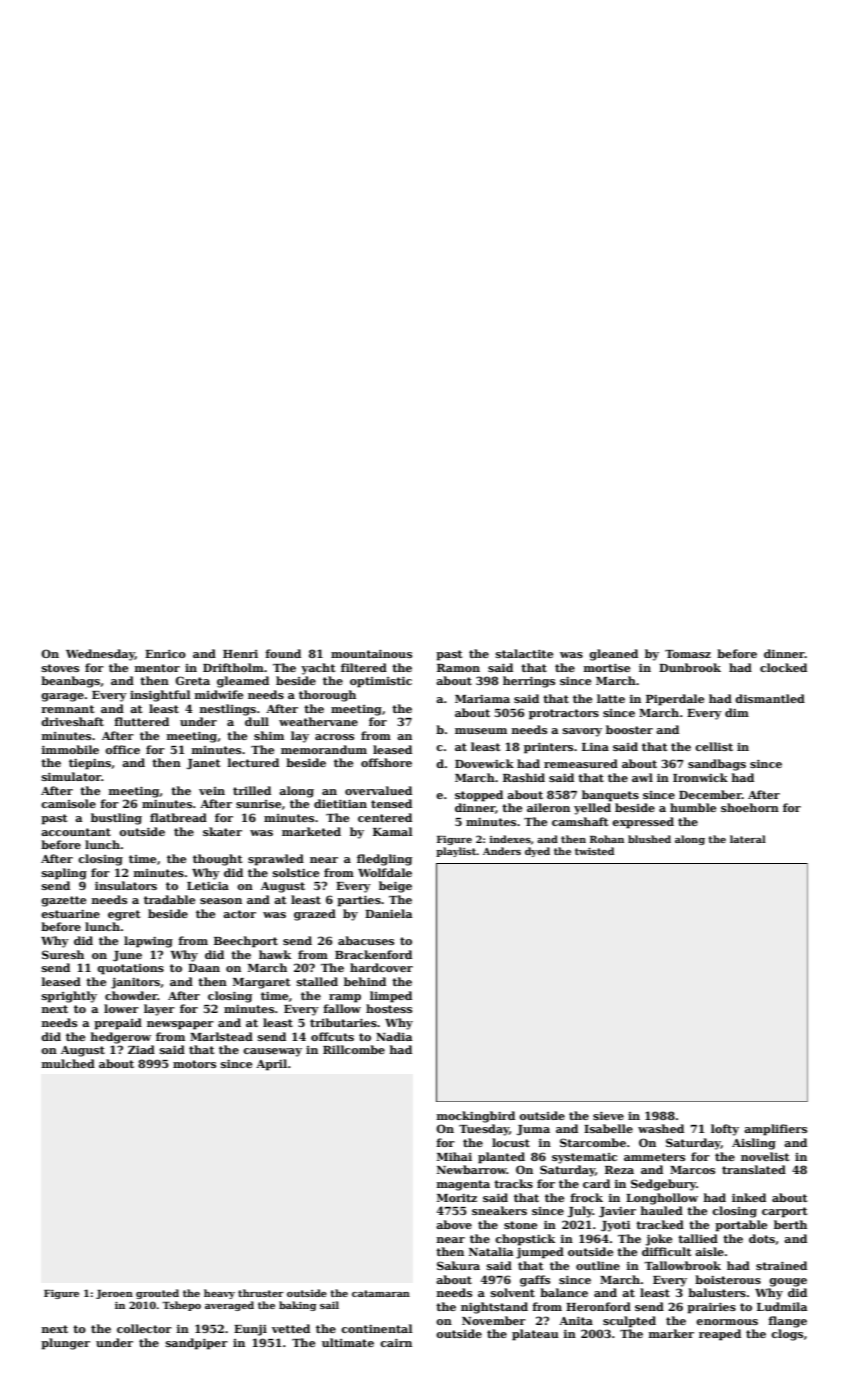 The width and height of the screenshot is (849, 1400). Describe the element at coordinates (157, 668) in the screenshot. I see `mentor` at that location.
